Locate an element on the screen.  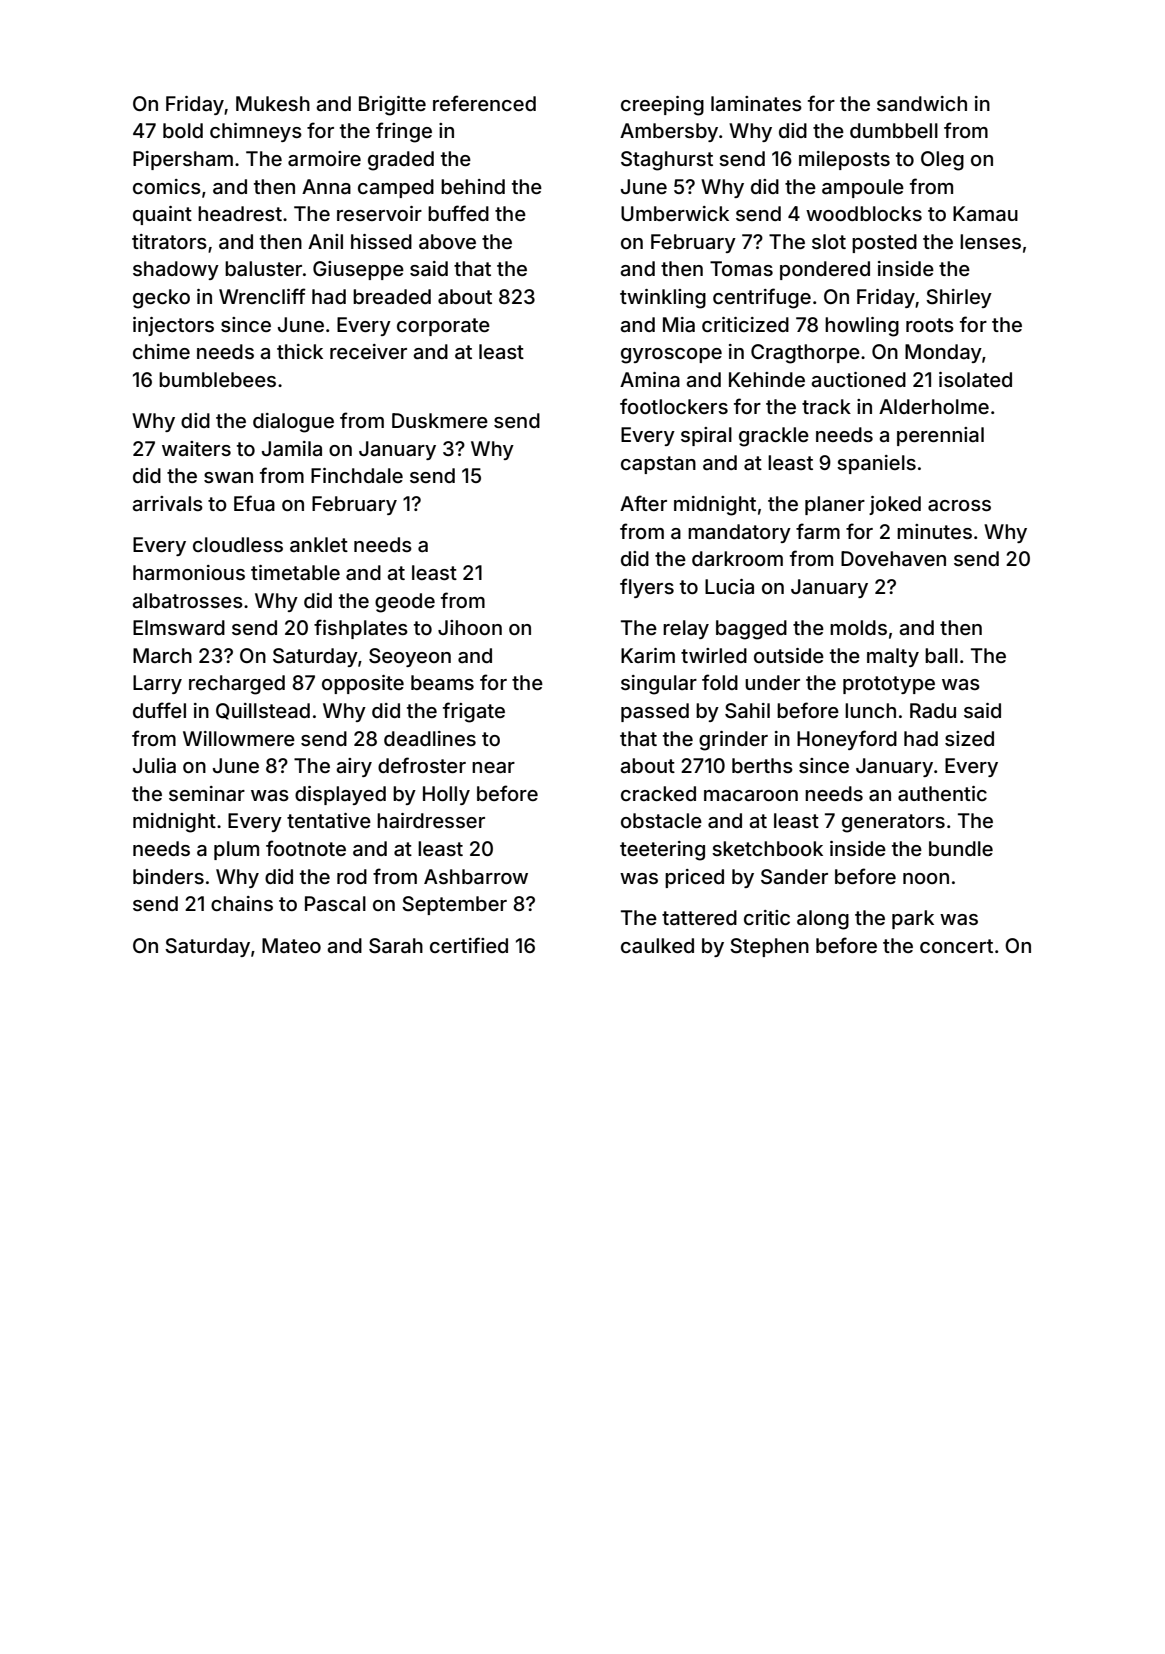
sized is located at coordinates (969, 738).
